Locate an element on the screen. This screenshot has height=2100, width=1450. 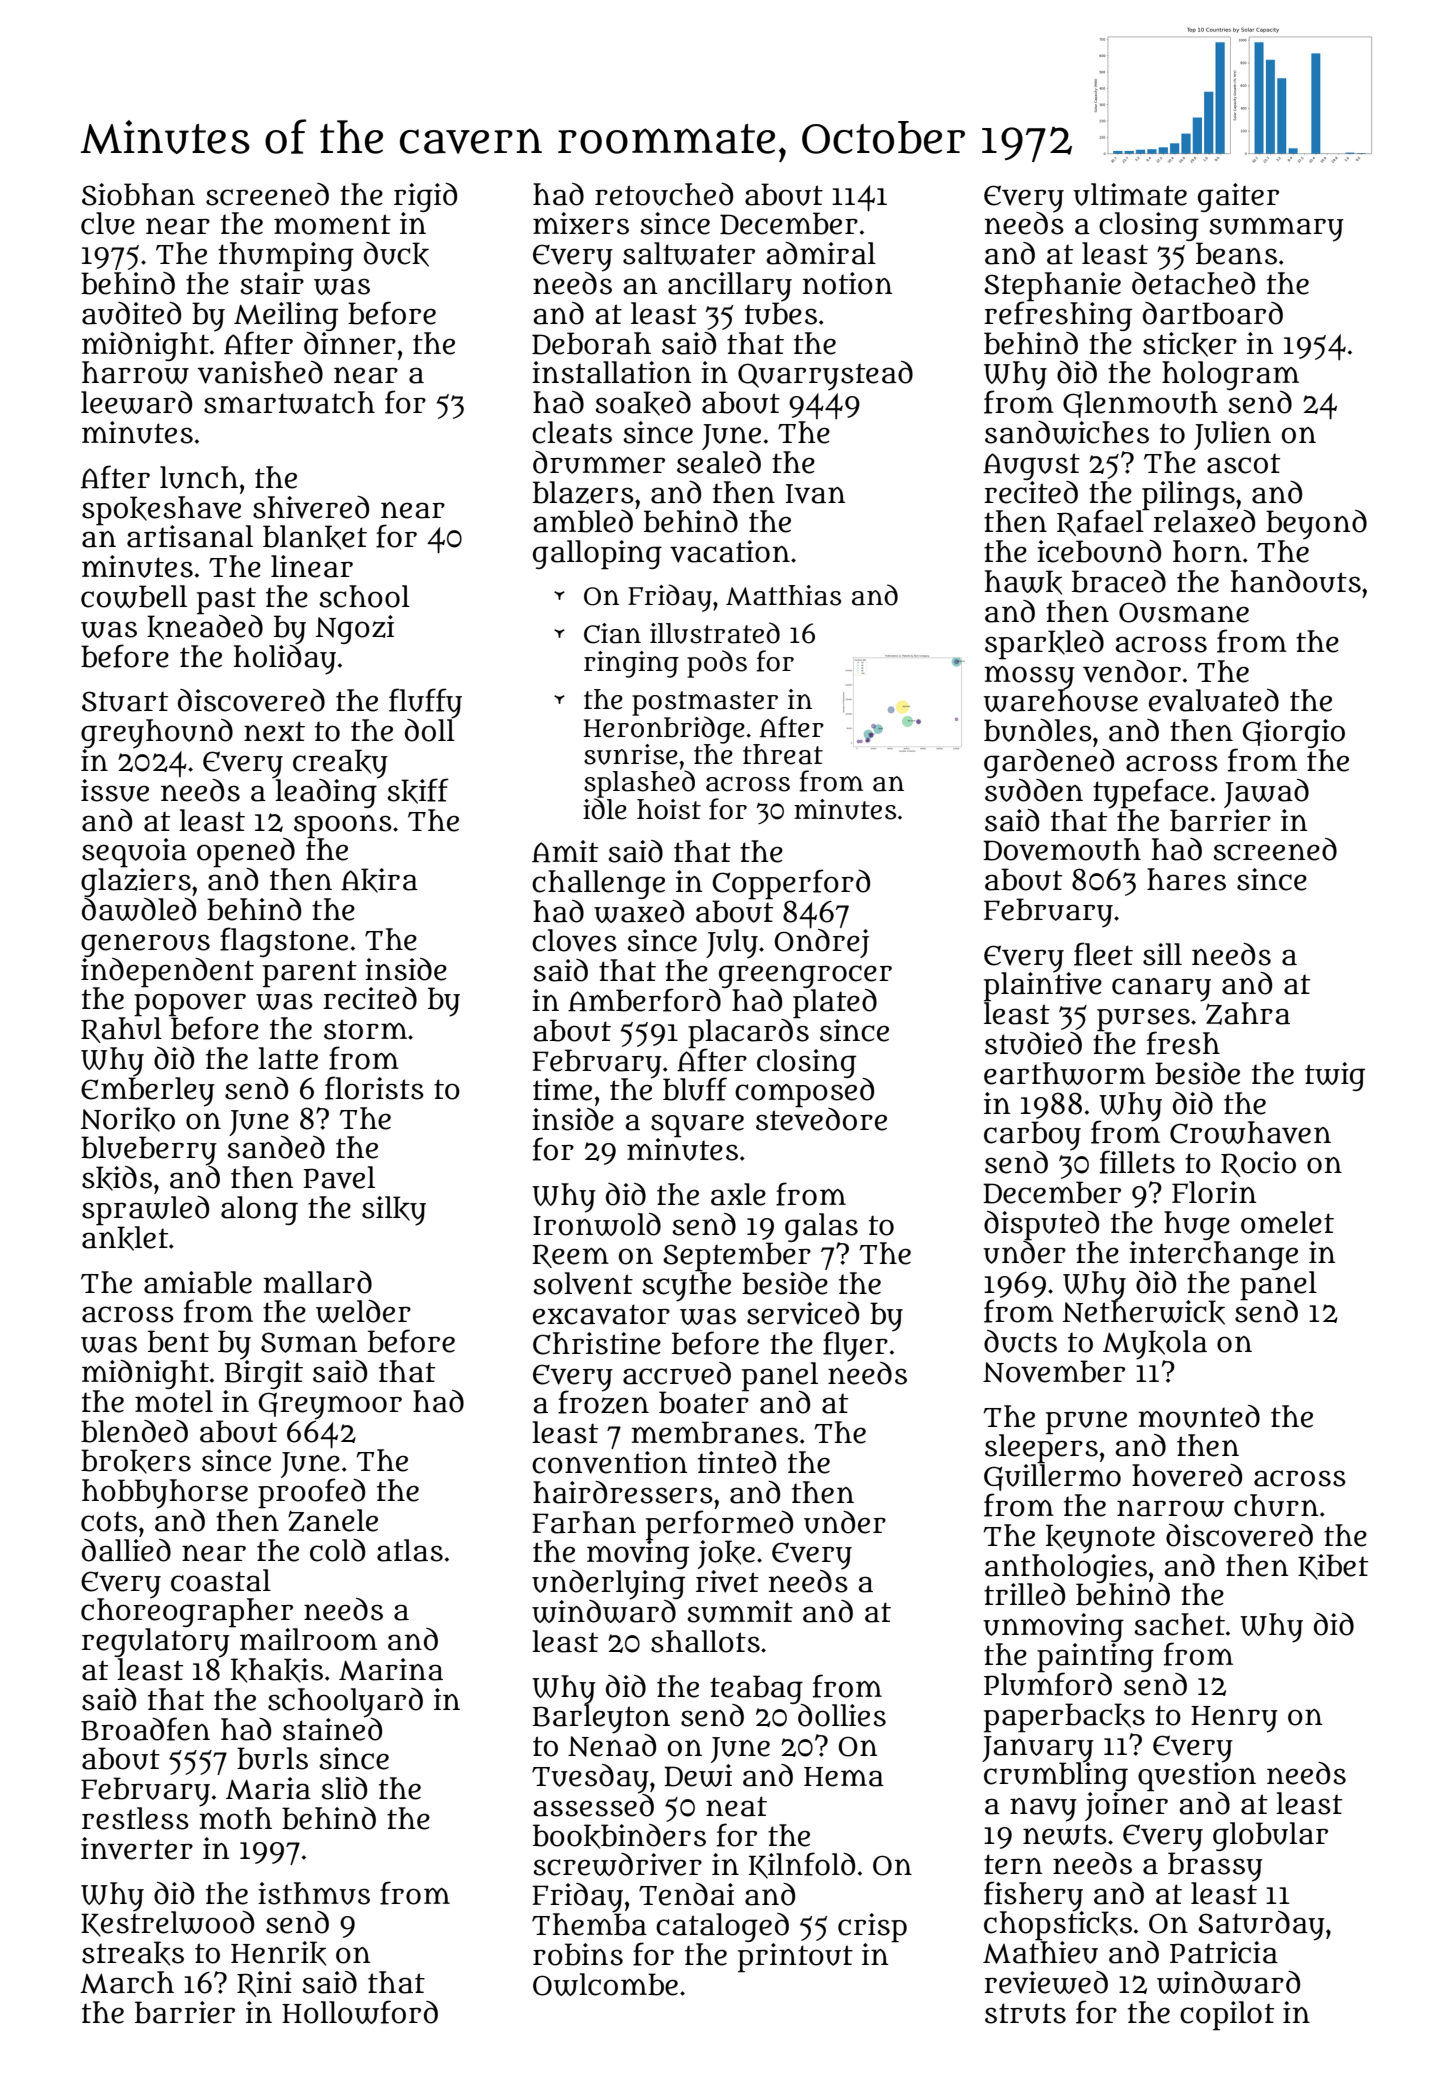
opened is located at coordinates (246, 852).
